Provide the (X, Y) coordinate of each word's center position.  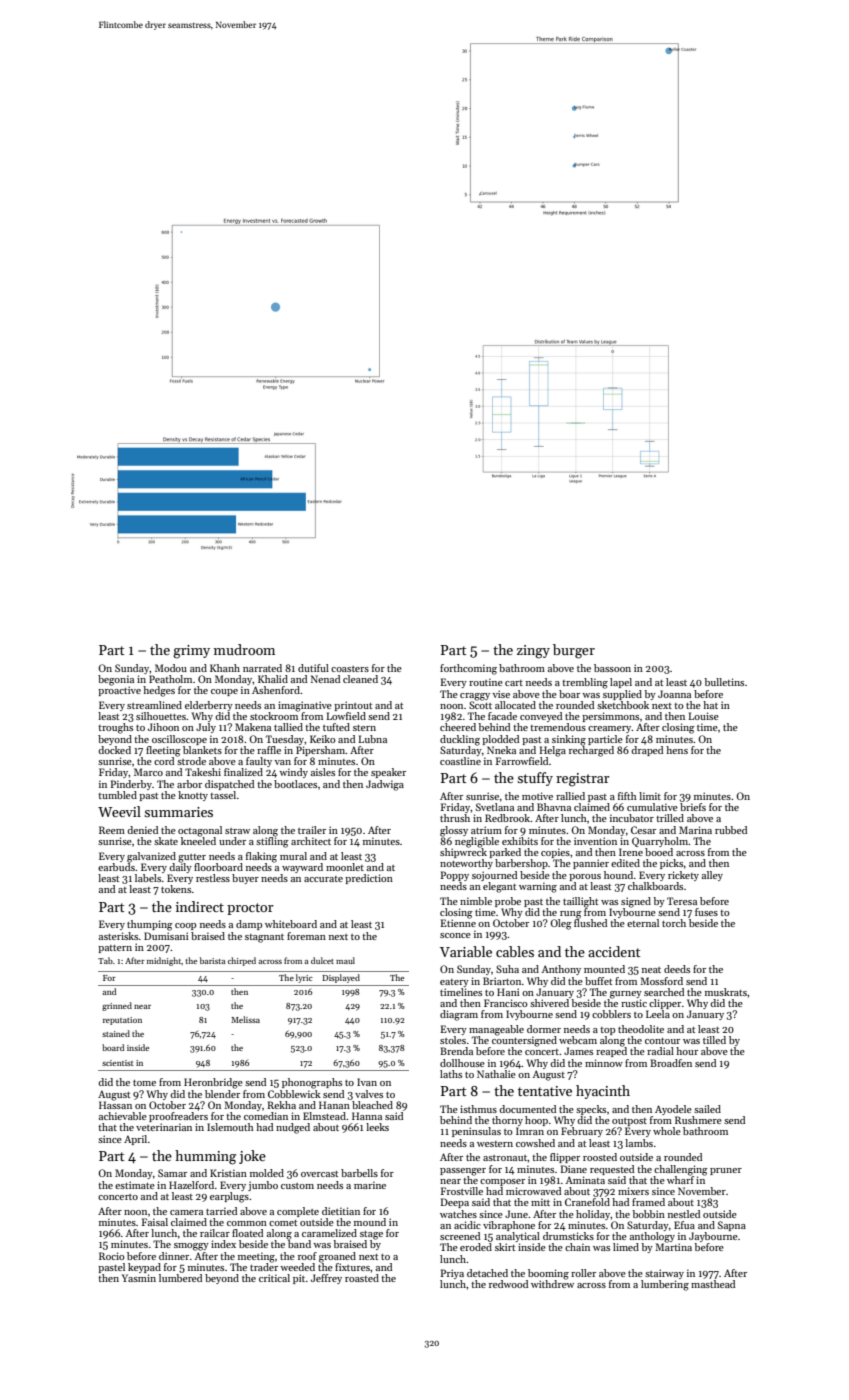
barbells (359, 1173)
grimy (191, 652)
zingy (533, 652)
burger (574, 651)
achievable (123, 1116)
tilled (714, 1040)
